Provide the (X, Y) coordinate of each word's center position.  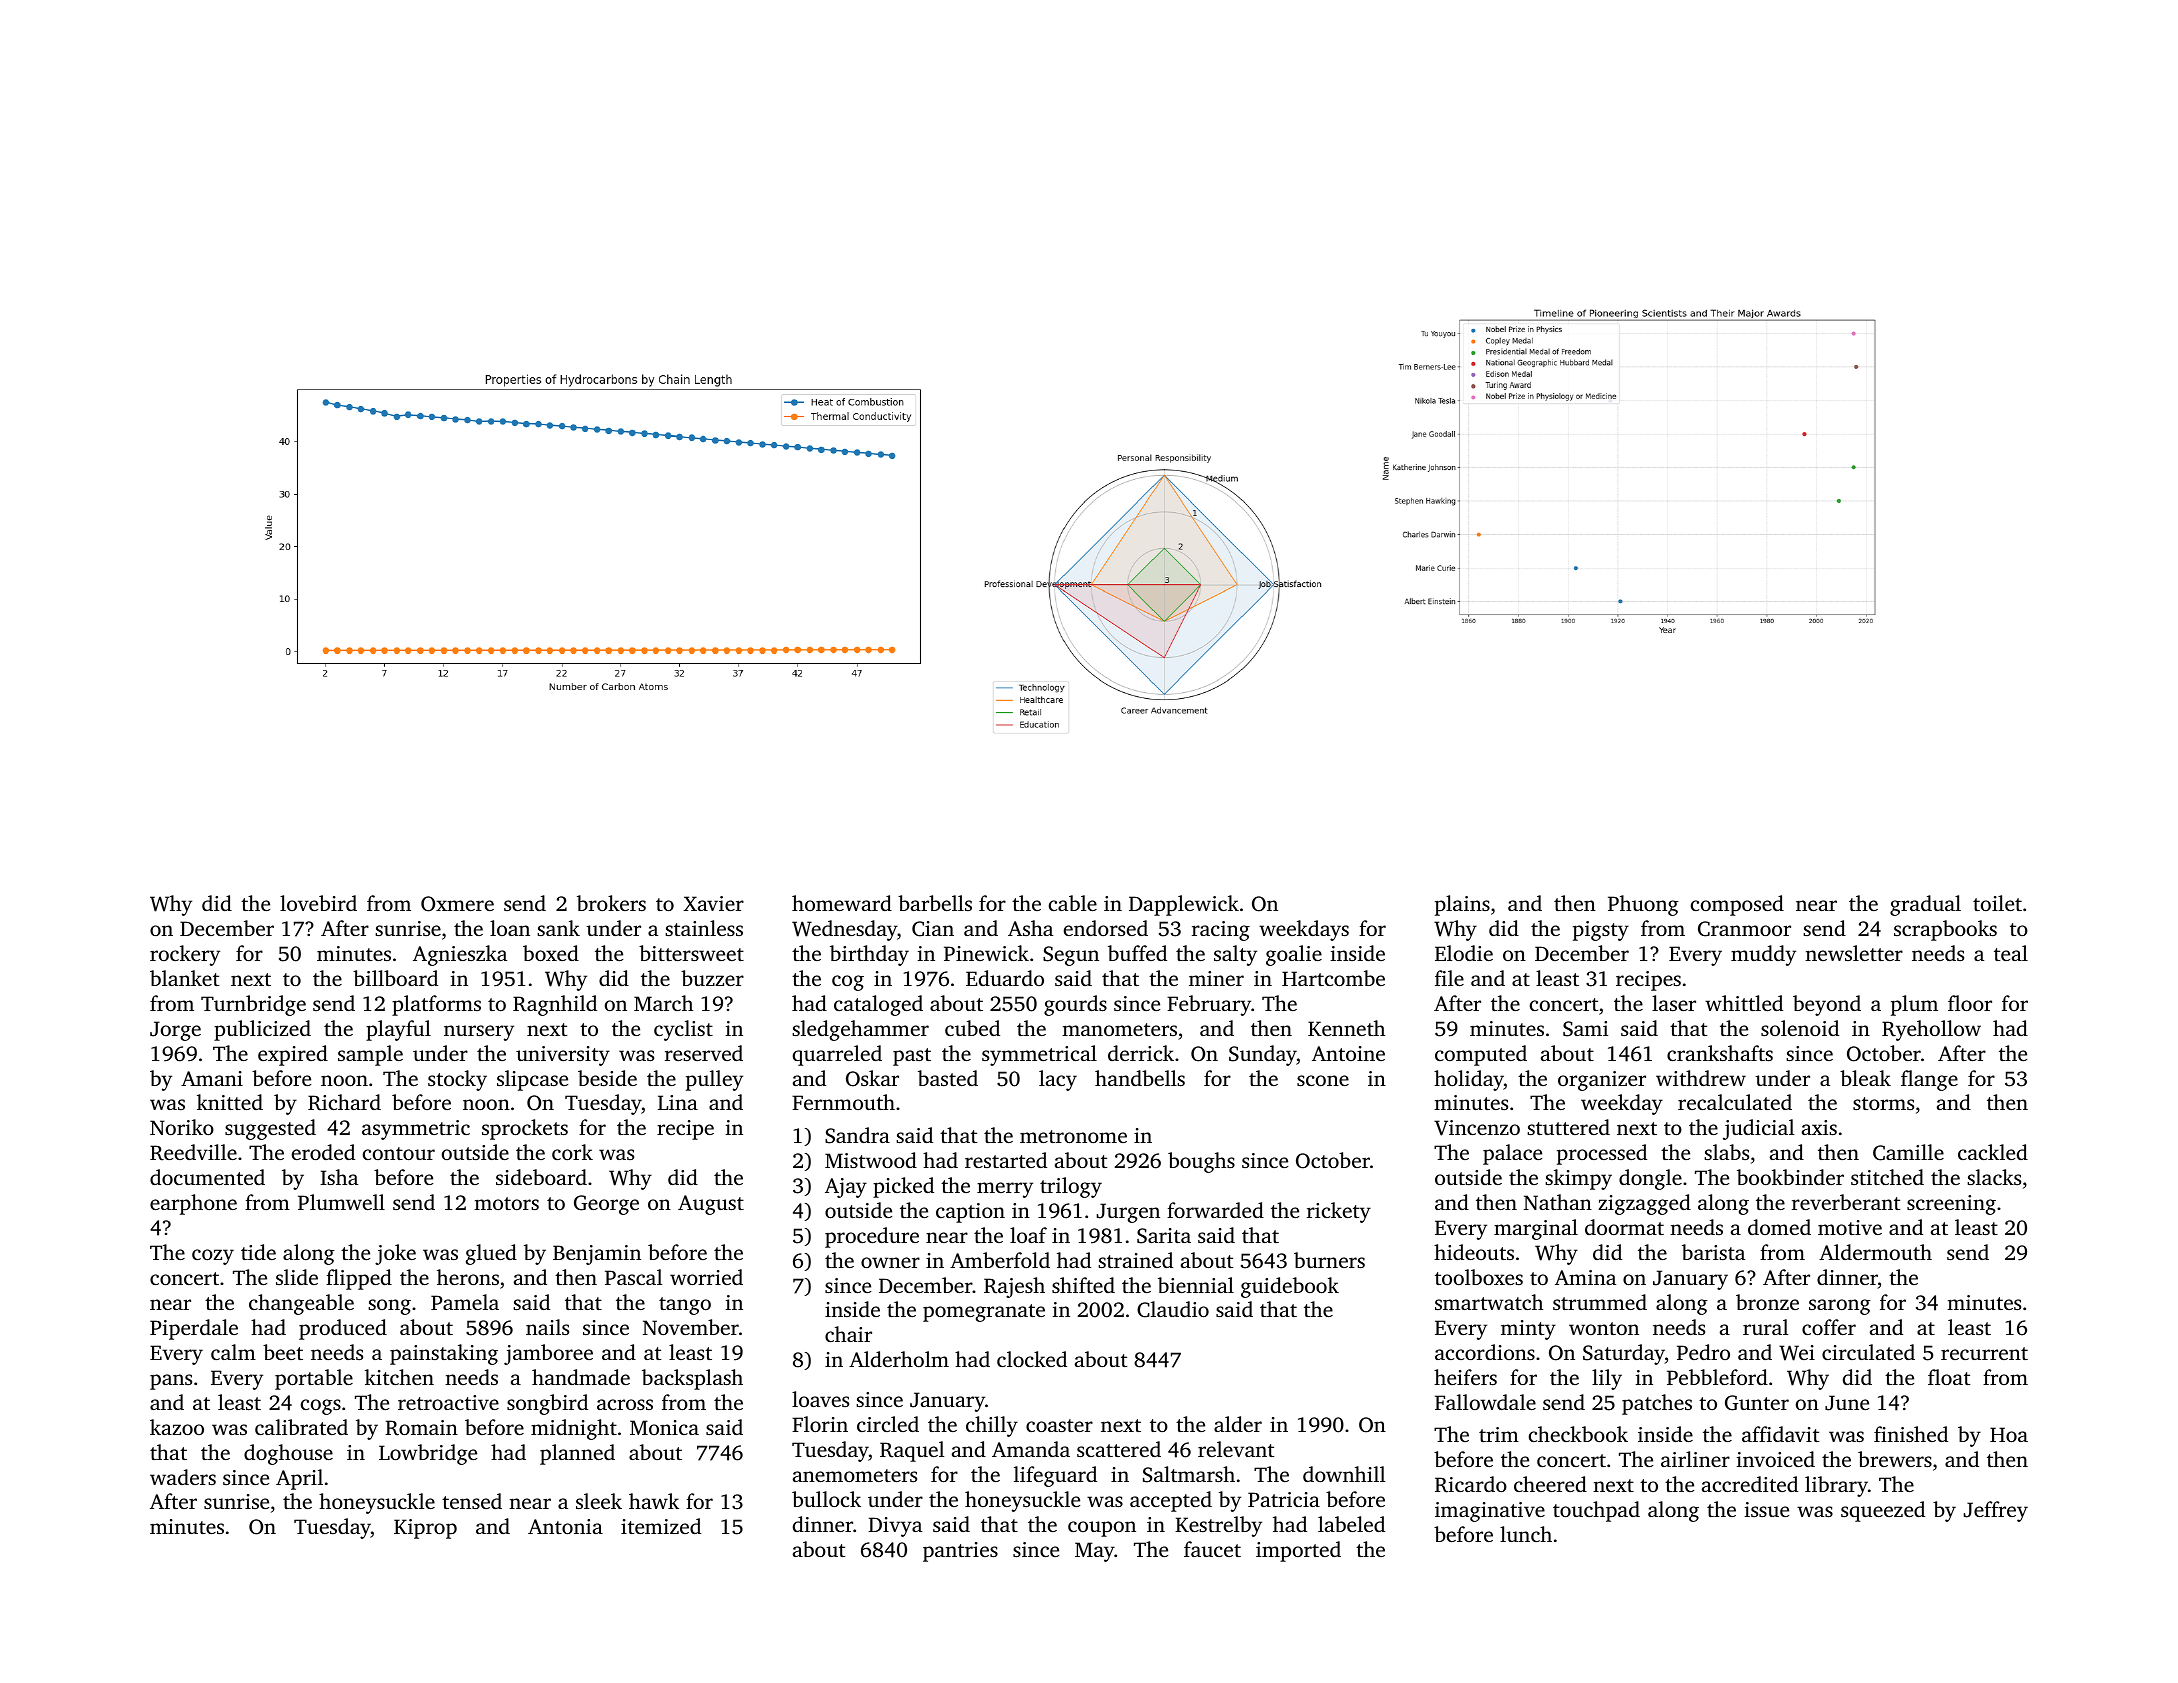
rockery (185, 955)
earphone (193, 1204)
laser (1674, 1003)
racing (1221, 931)
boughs (1201, 1162)
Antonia (565, 1526)
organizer (1602, 1081)
